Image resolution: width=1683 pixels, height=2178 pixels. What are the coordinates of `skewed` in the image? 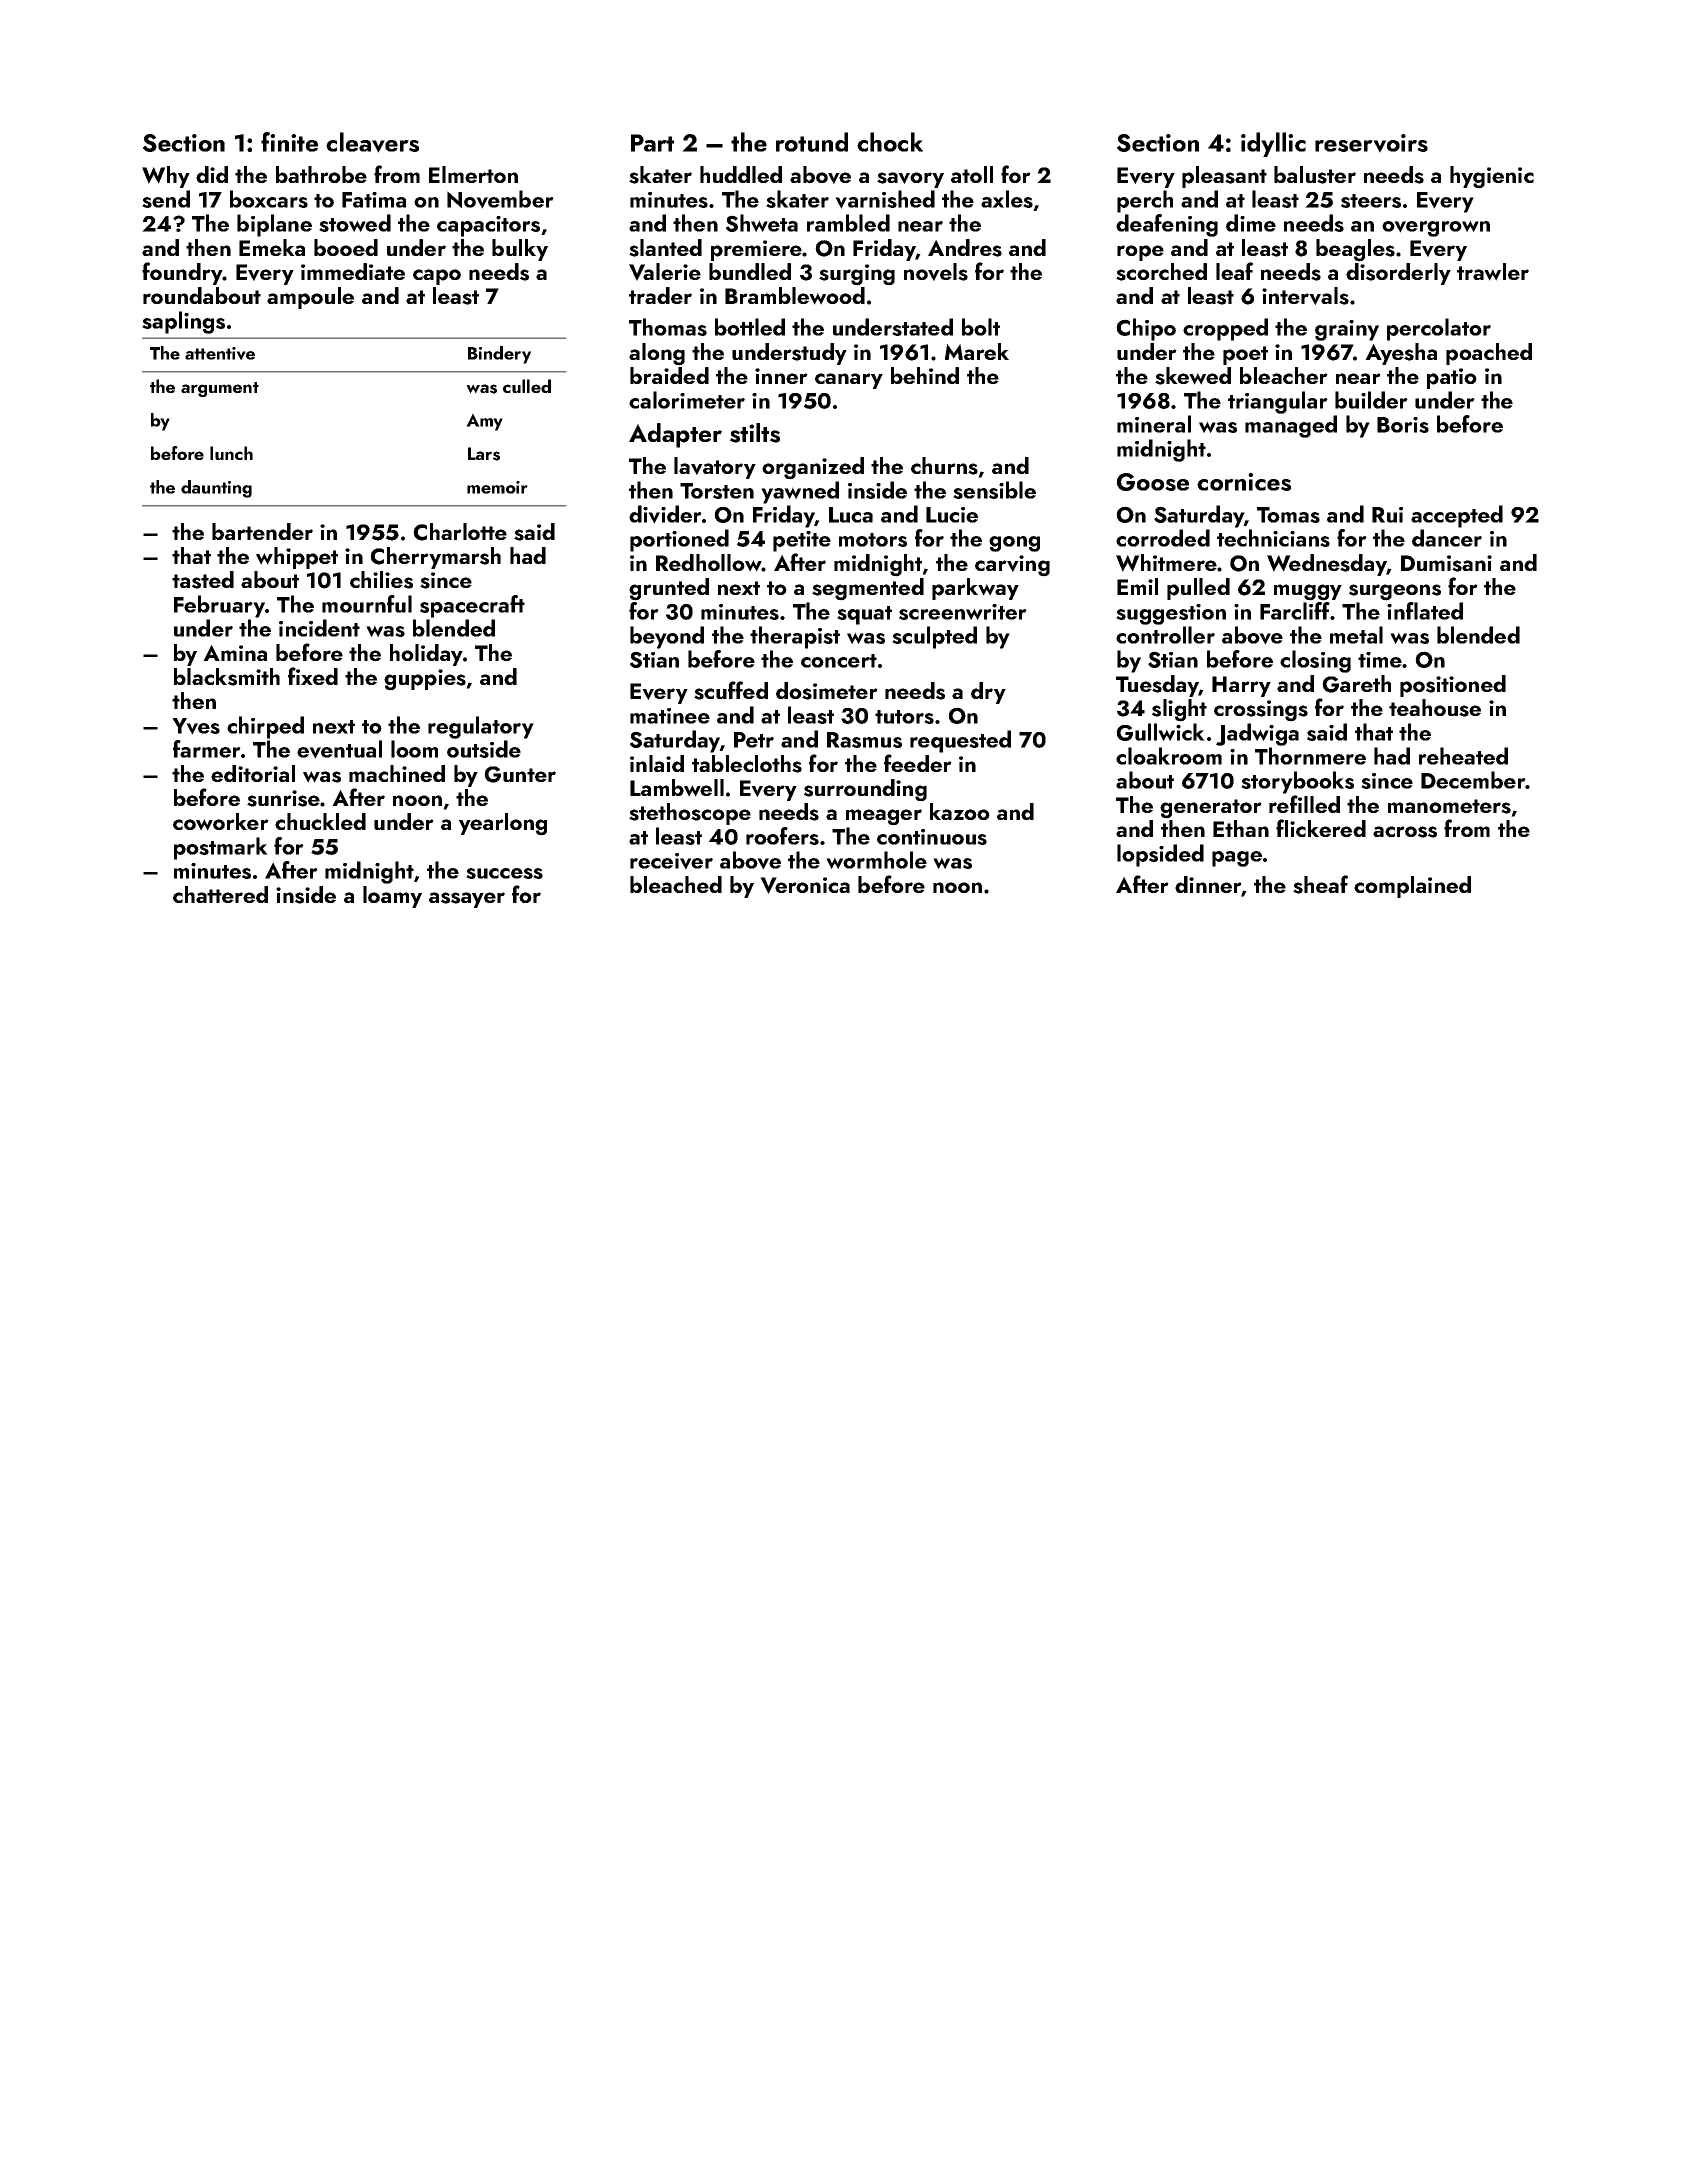 It's located at (1193, 376).
